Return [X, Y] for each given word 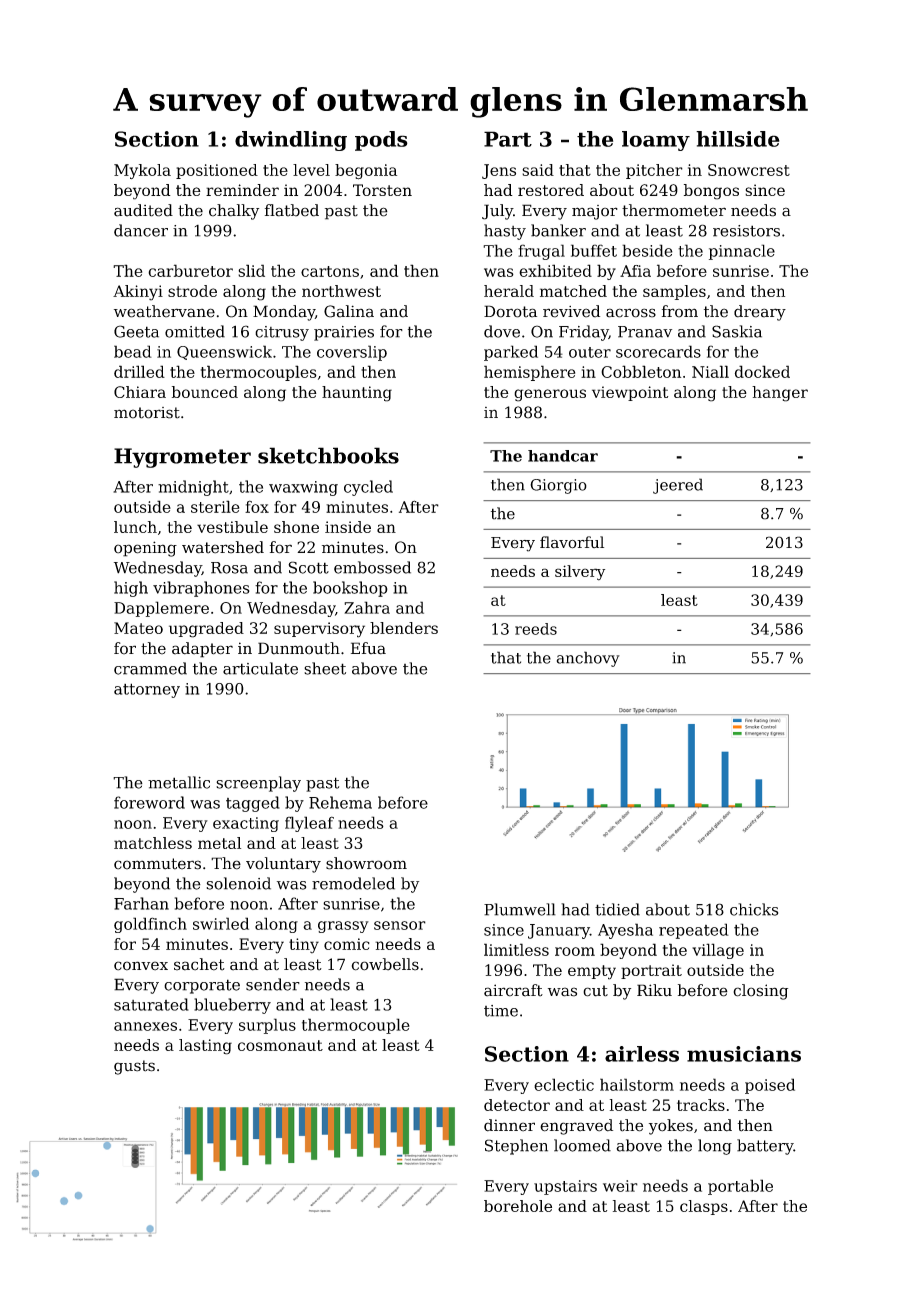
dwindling [291, 141]
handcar [563, 456]
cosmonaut [280, 1045]
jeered [678, 486]
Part [508, 139]
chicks [754, 909]
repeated [694, 931]
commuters [157, 864]
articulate [260, 668]
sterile [215, 506]
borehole [518, 1206]
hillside [738, 139]
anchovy [588, 659]
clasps [704, 1207]
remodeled [353, 883]
